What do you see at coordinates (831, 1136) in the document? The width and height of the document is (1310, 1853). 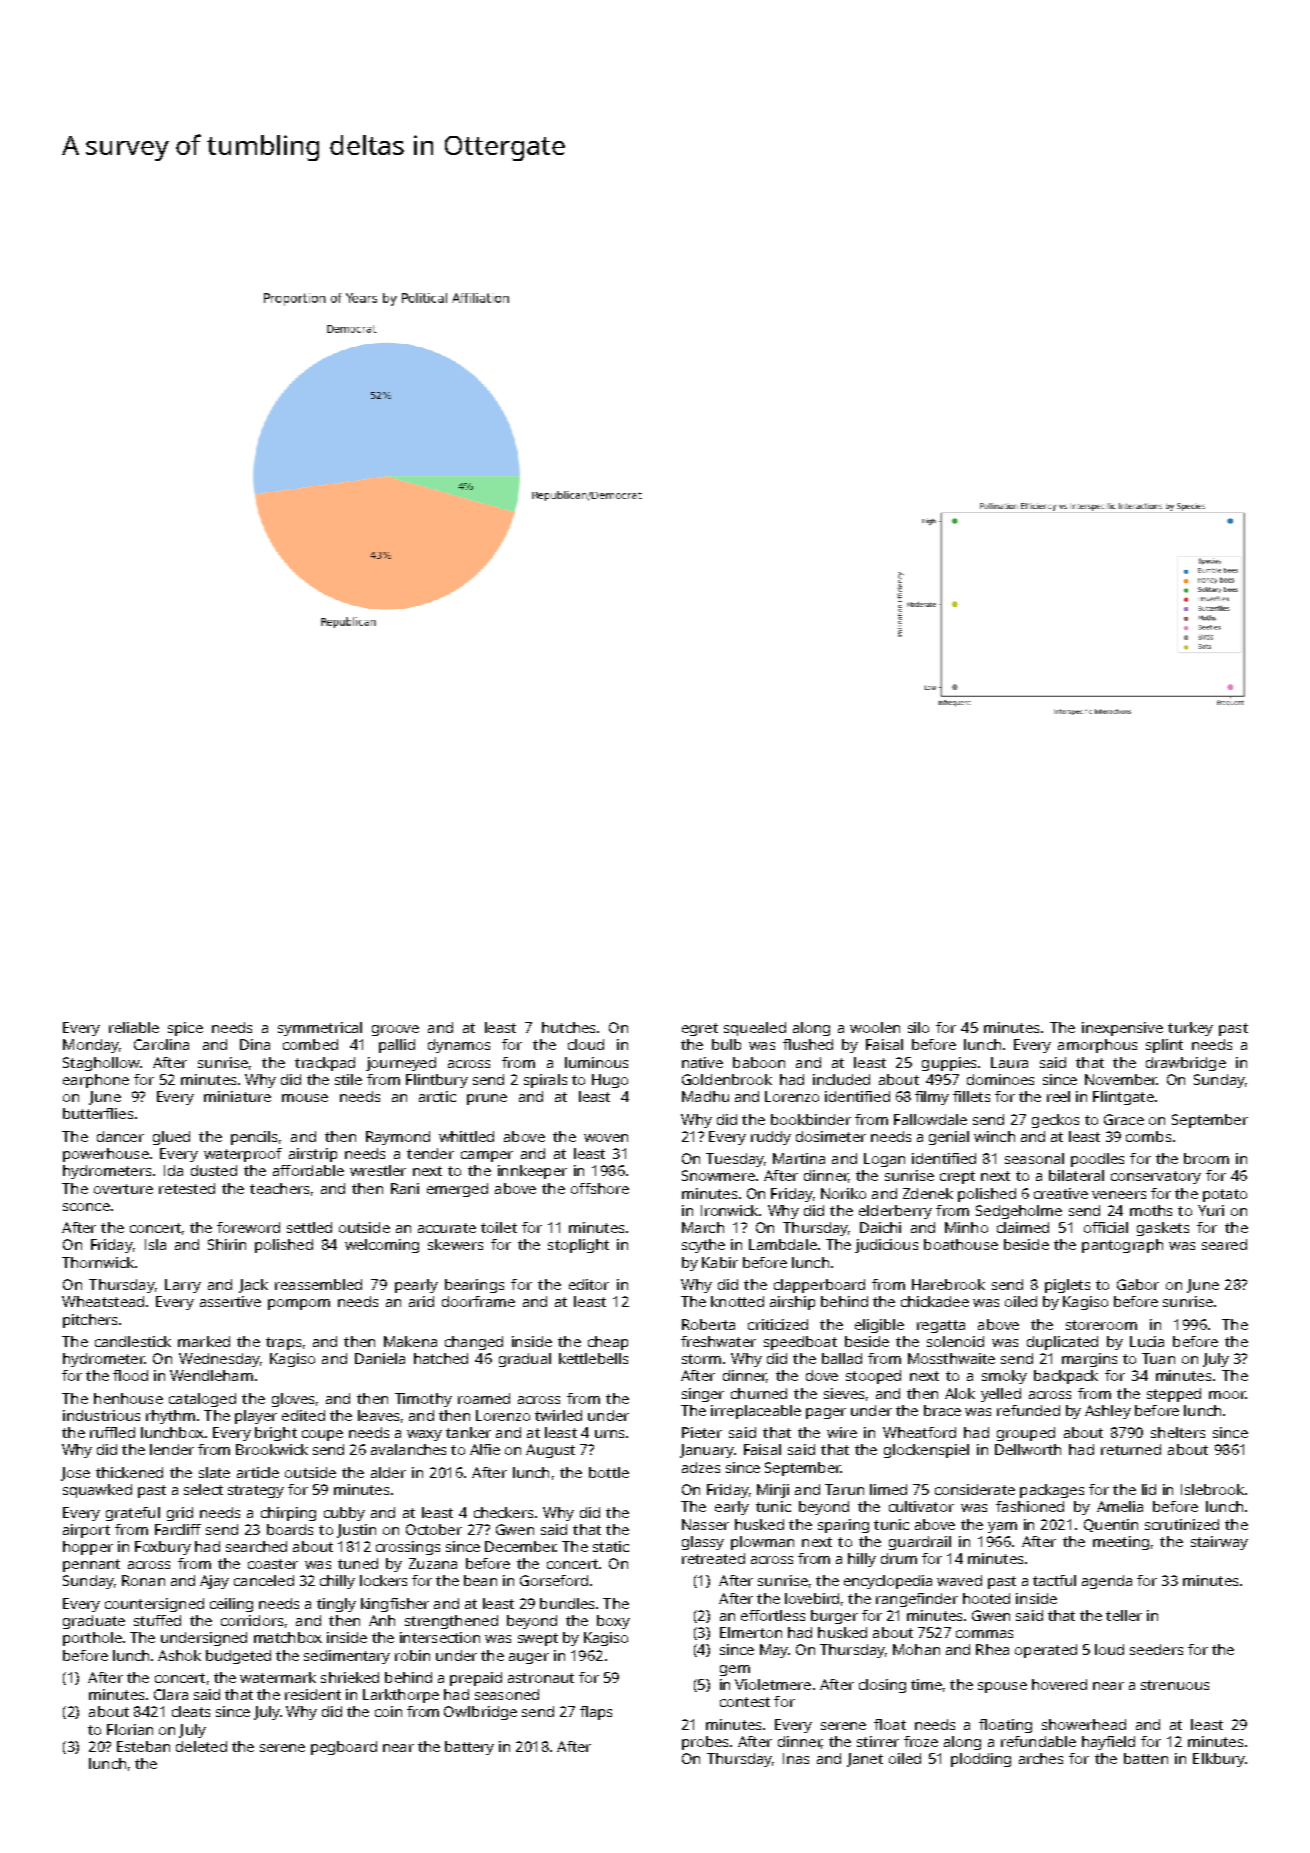 I see `dosimeter` at bounding box center [831, 1136].
